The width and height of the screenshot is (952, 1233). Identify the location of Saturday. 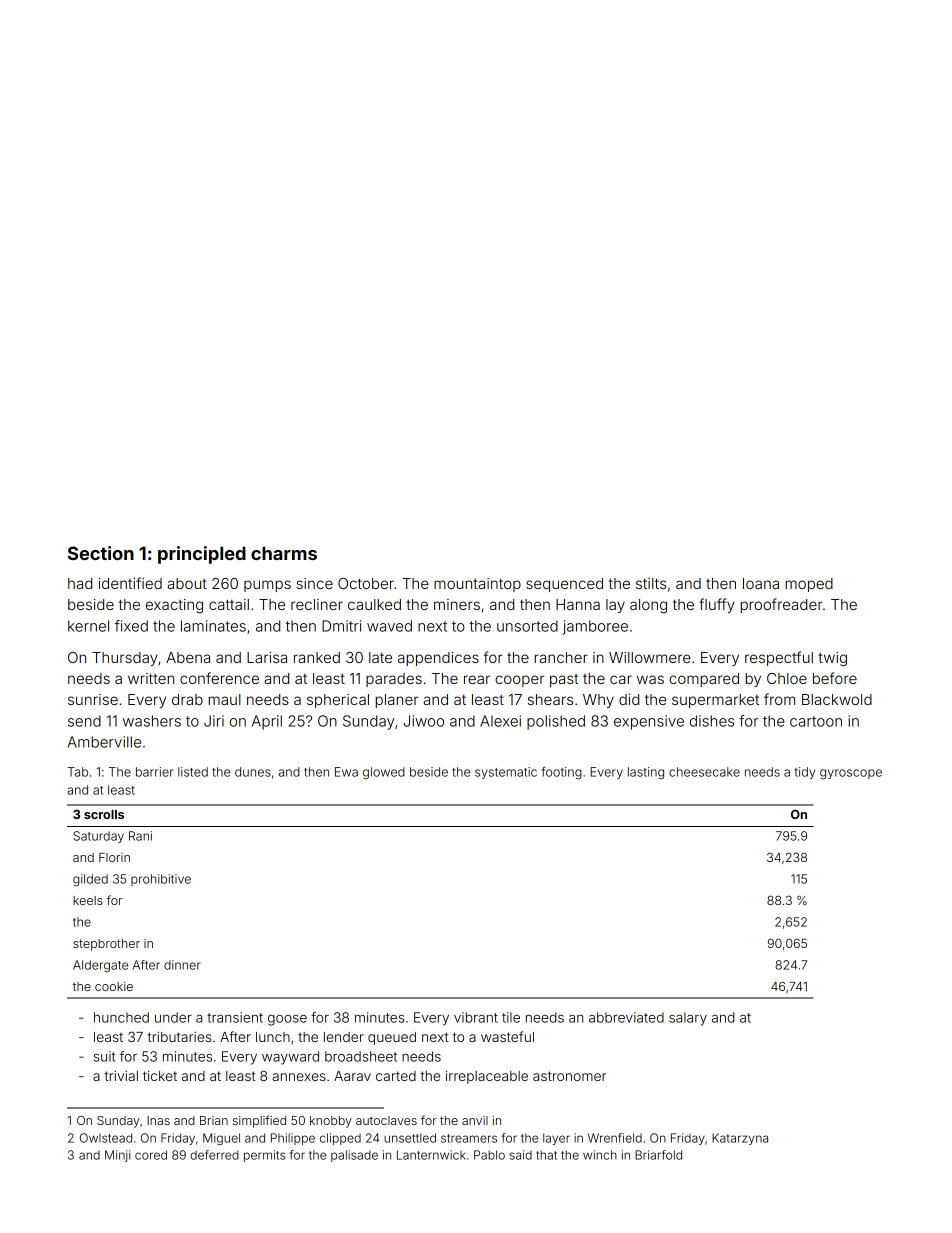
(98, 837).
